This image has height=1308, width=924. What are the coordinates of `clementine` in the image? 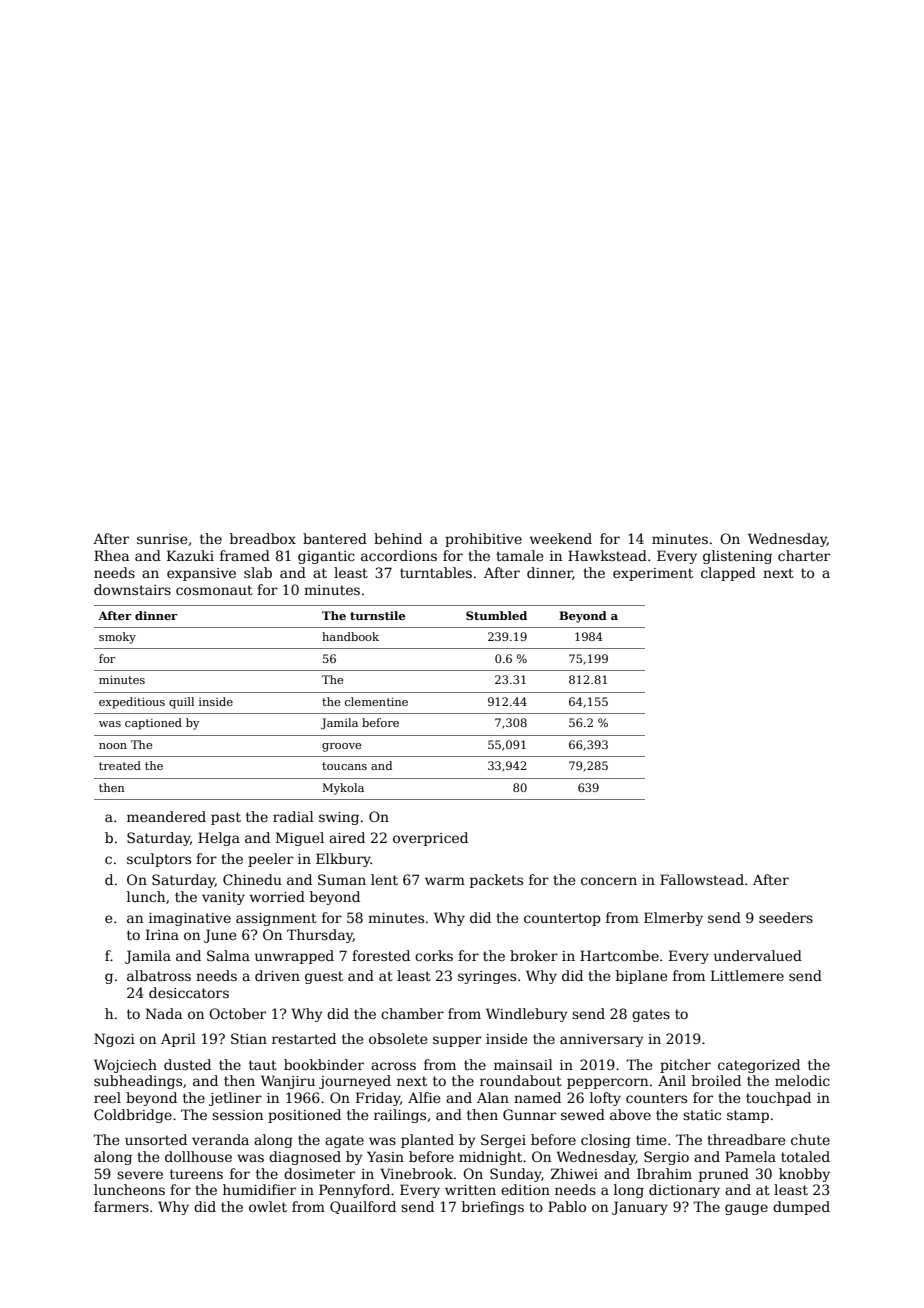 It's located at (376, 701).
